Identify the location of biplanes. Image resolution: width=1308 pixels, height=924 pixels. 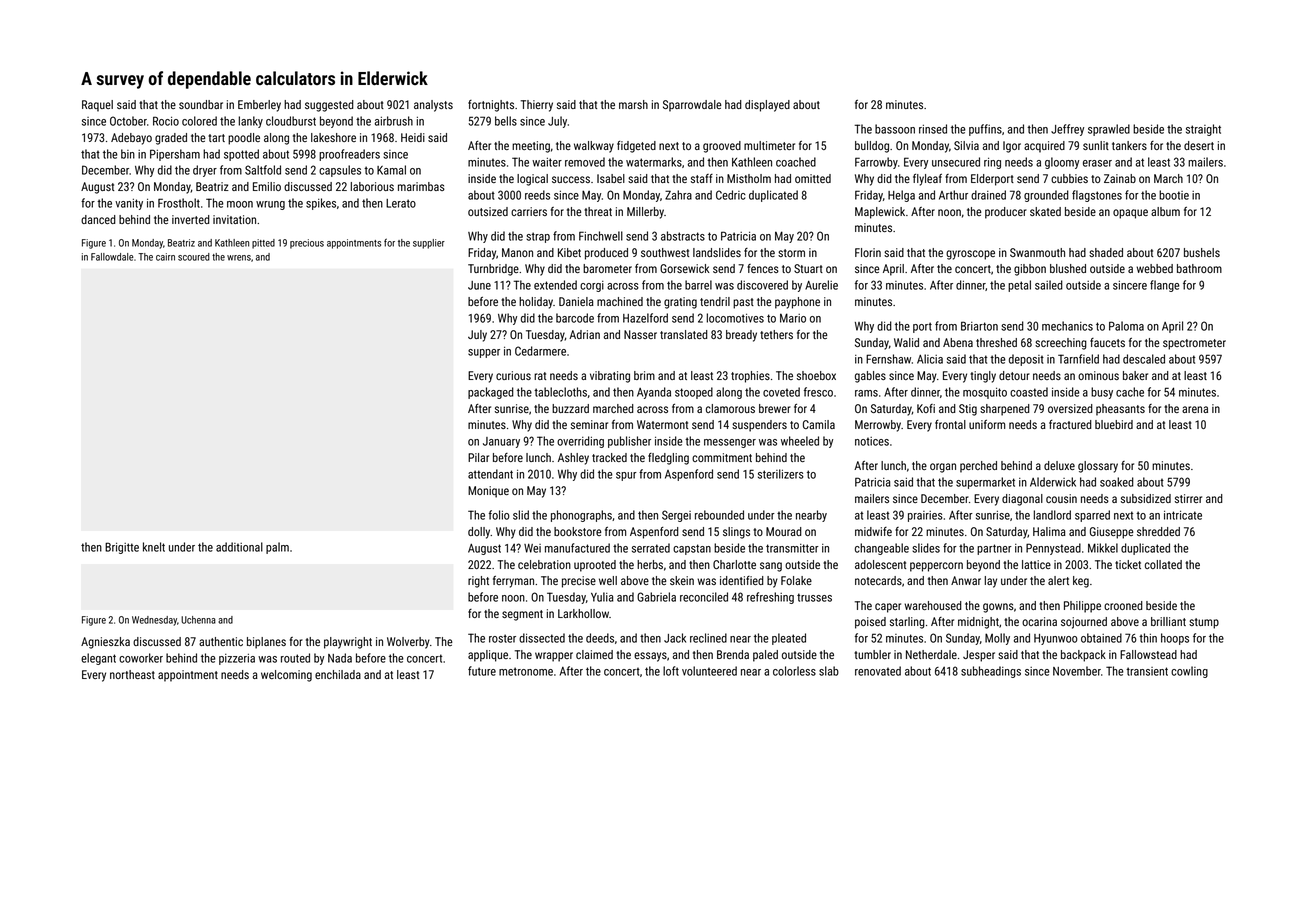
(266, 643).
